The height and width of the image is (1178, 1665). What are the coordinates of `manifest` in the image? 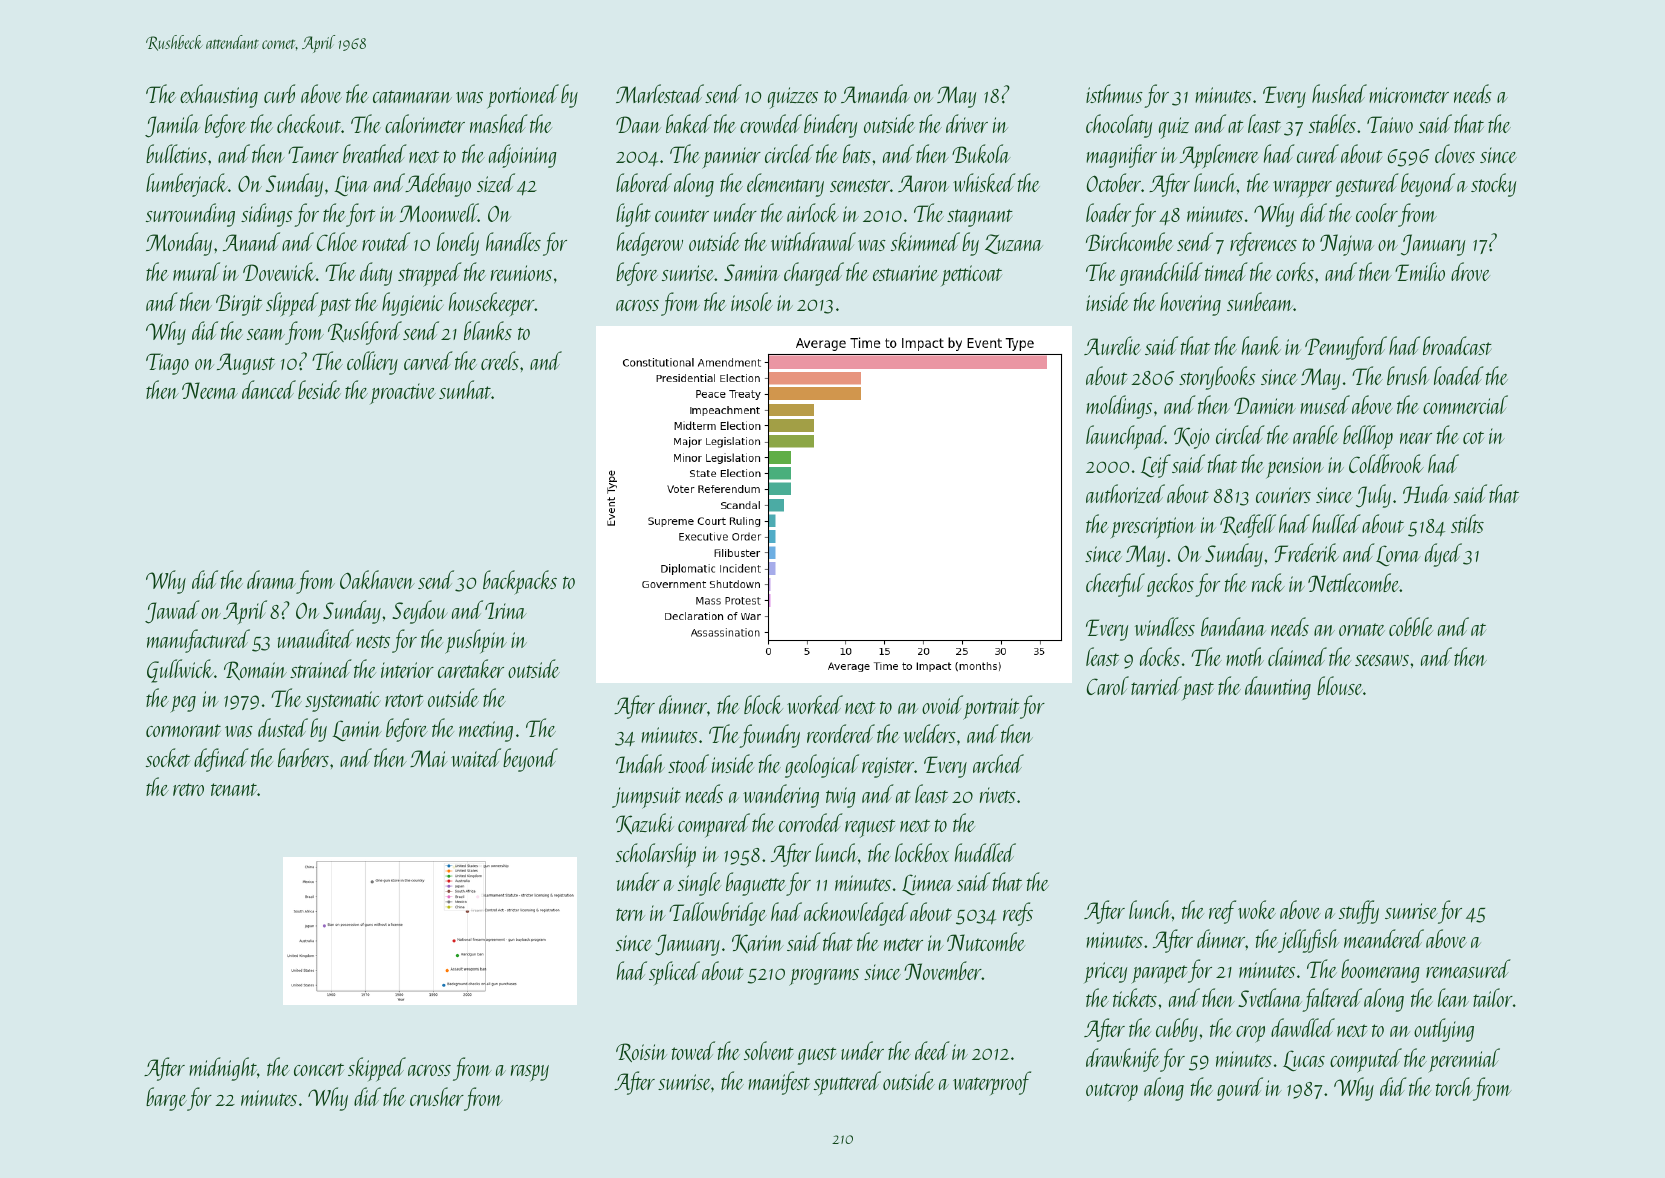 It's located at (779, 1083).
